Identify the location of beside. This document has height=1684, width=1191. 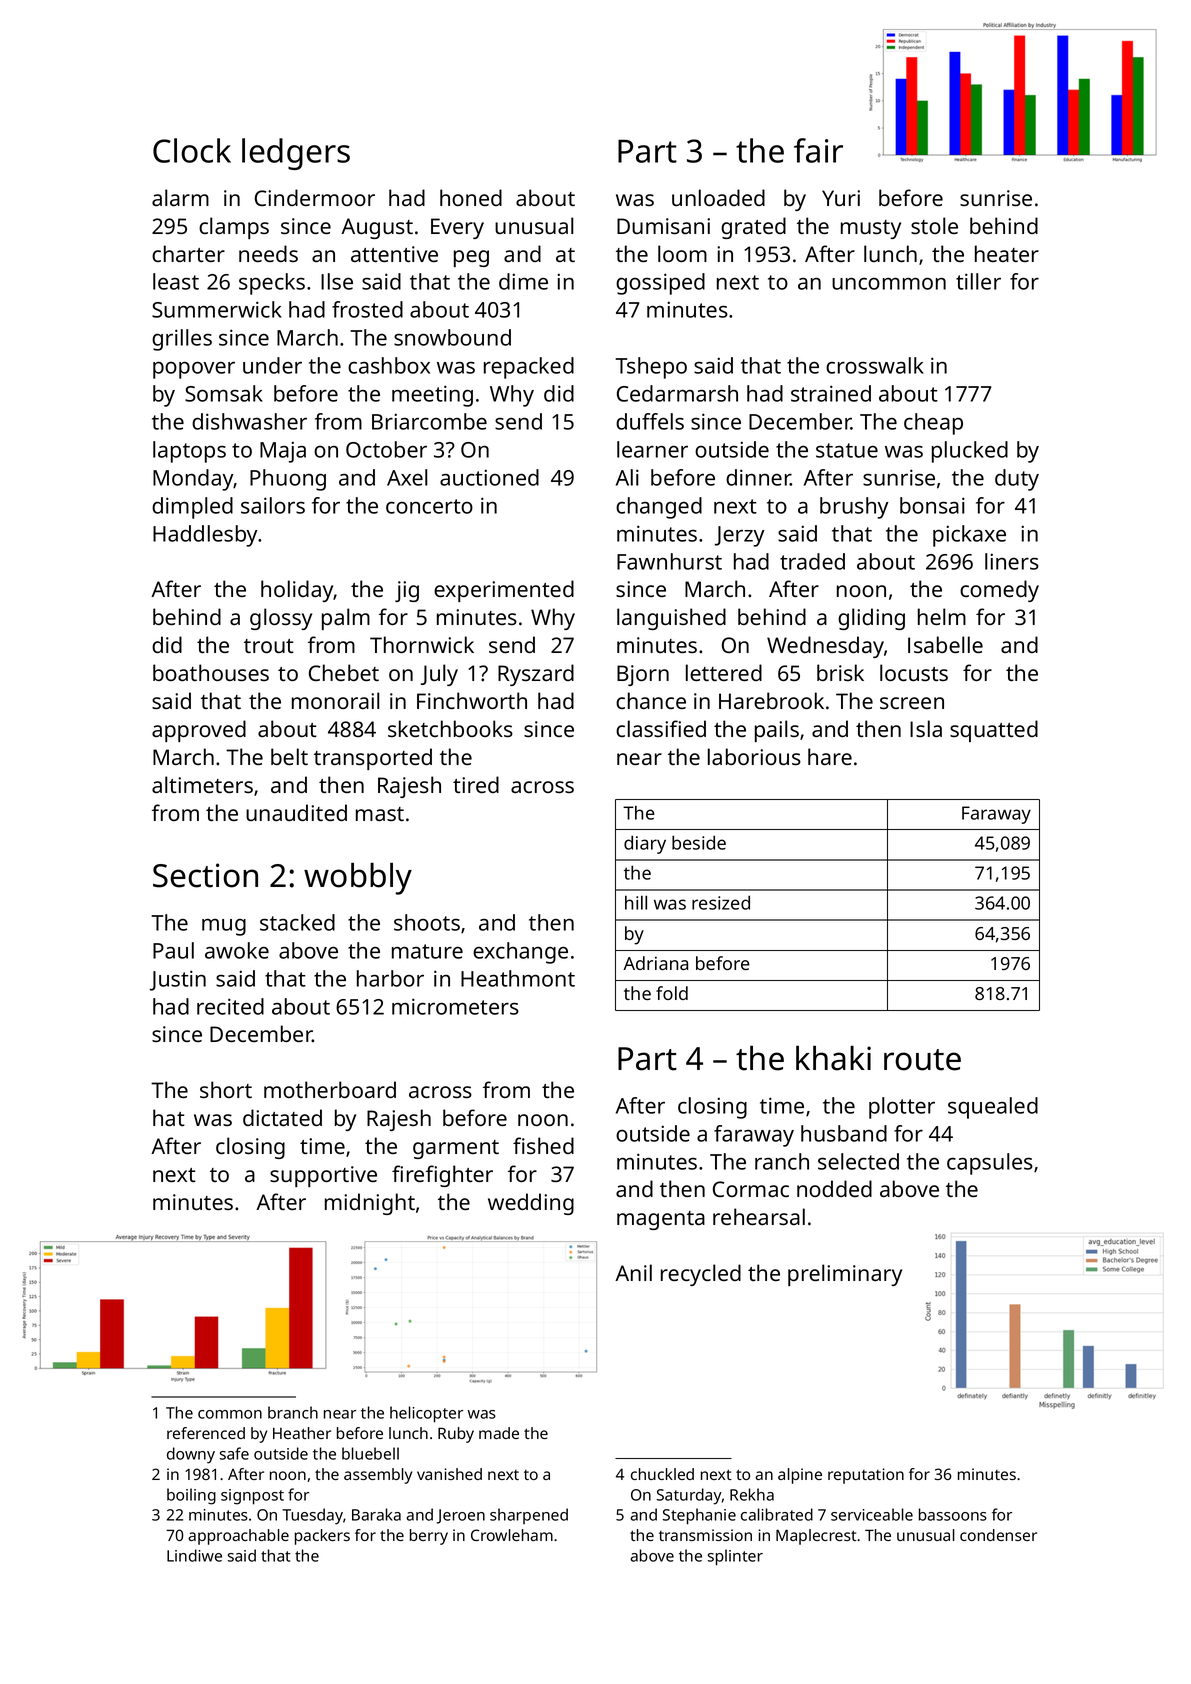
(699, 842).
